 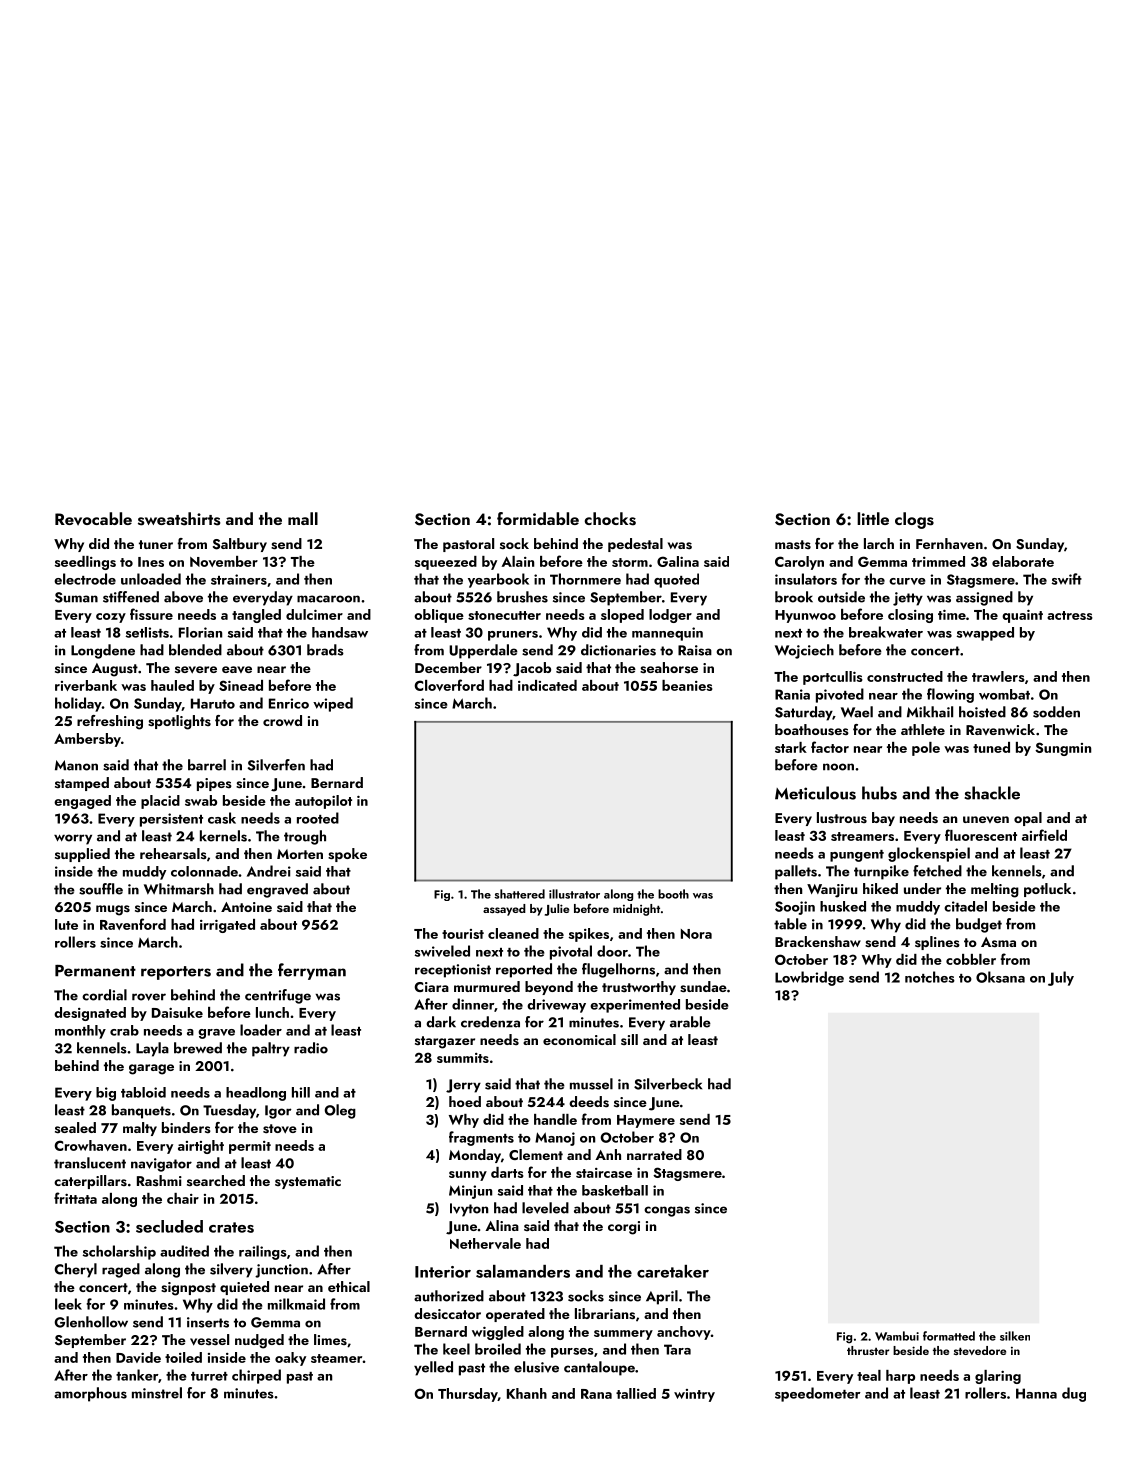 What do you see at coordinates (468, 1395) in the screenshot?
I see `Thursday` at bounding box center [468, 1395].
